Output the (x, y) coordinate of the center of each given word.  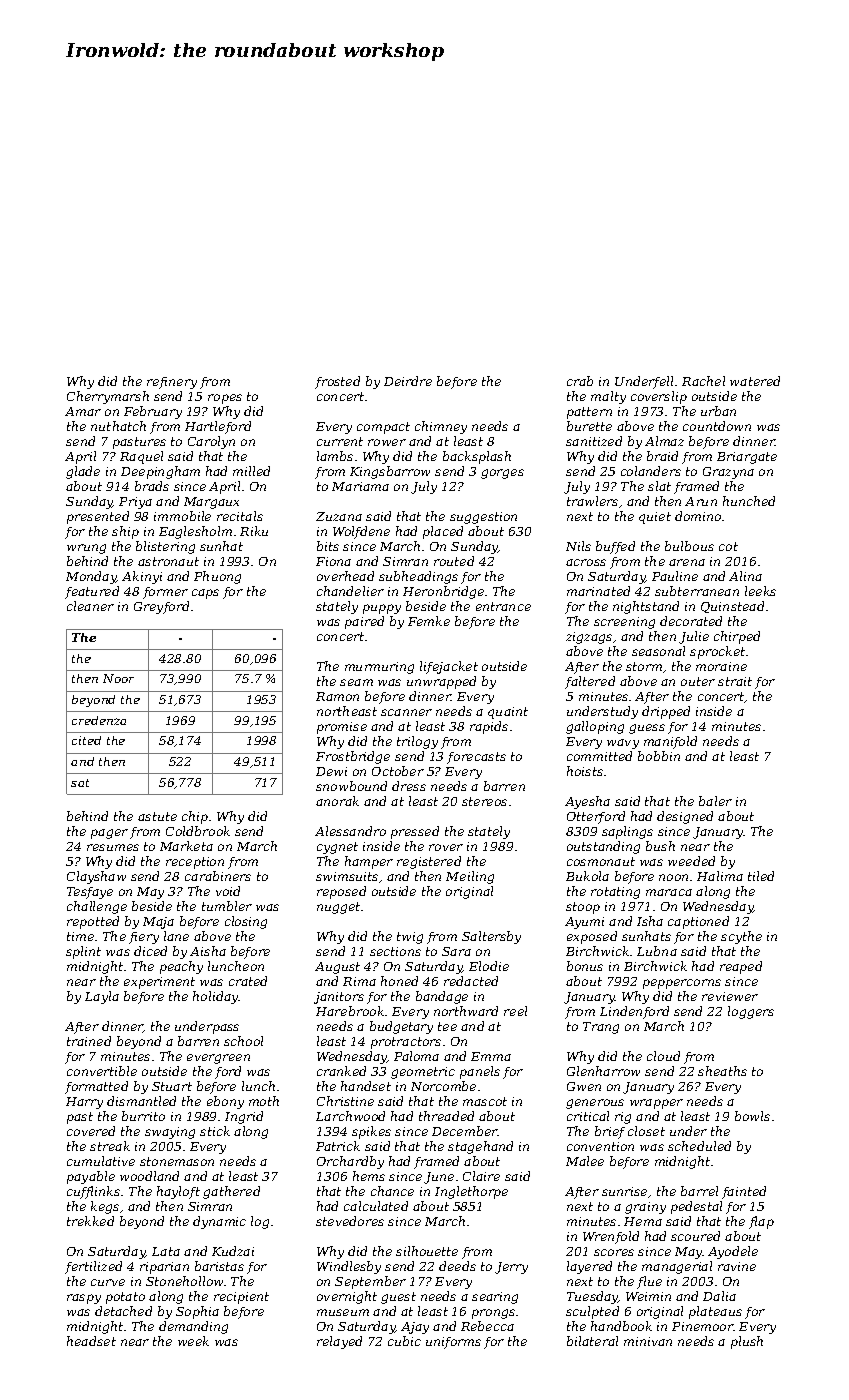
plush (747, 1342)
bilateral (592, 1341)
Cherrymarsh (108, 397)
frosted (337, 382)
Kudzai (233, 1251)
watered (755, 381)
